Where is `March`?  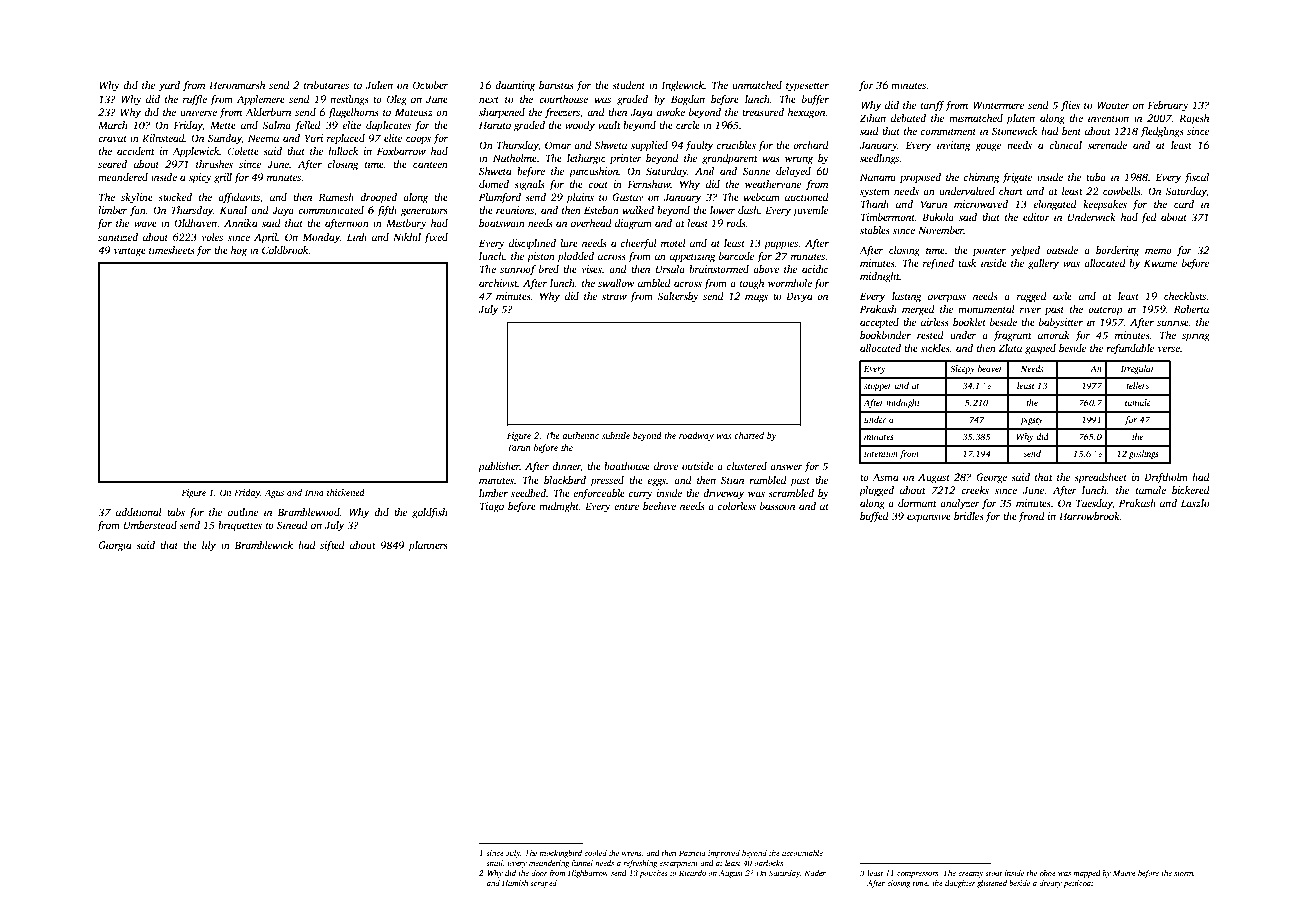
March is located at coordinates (113, 125).
